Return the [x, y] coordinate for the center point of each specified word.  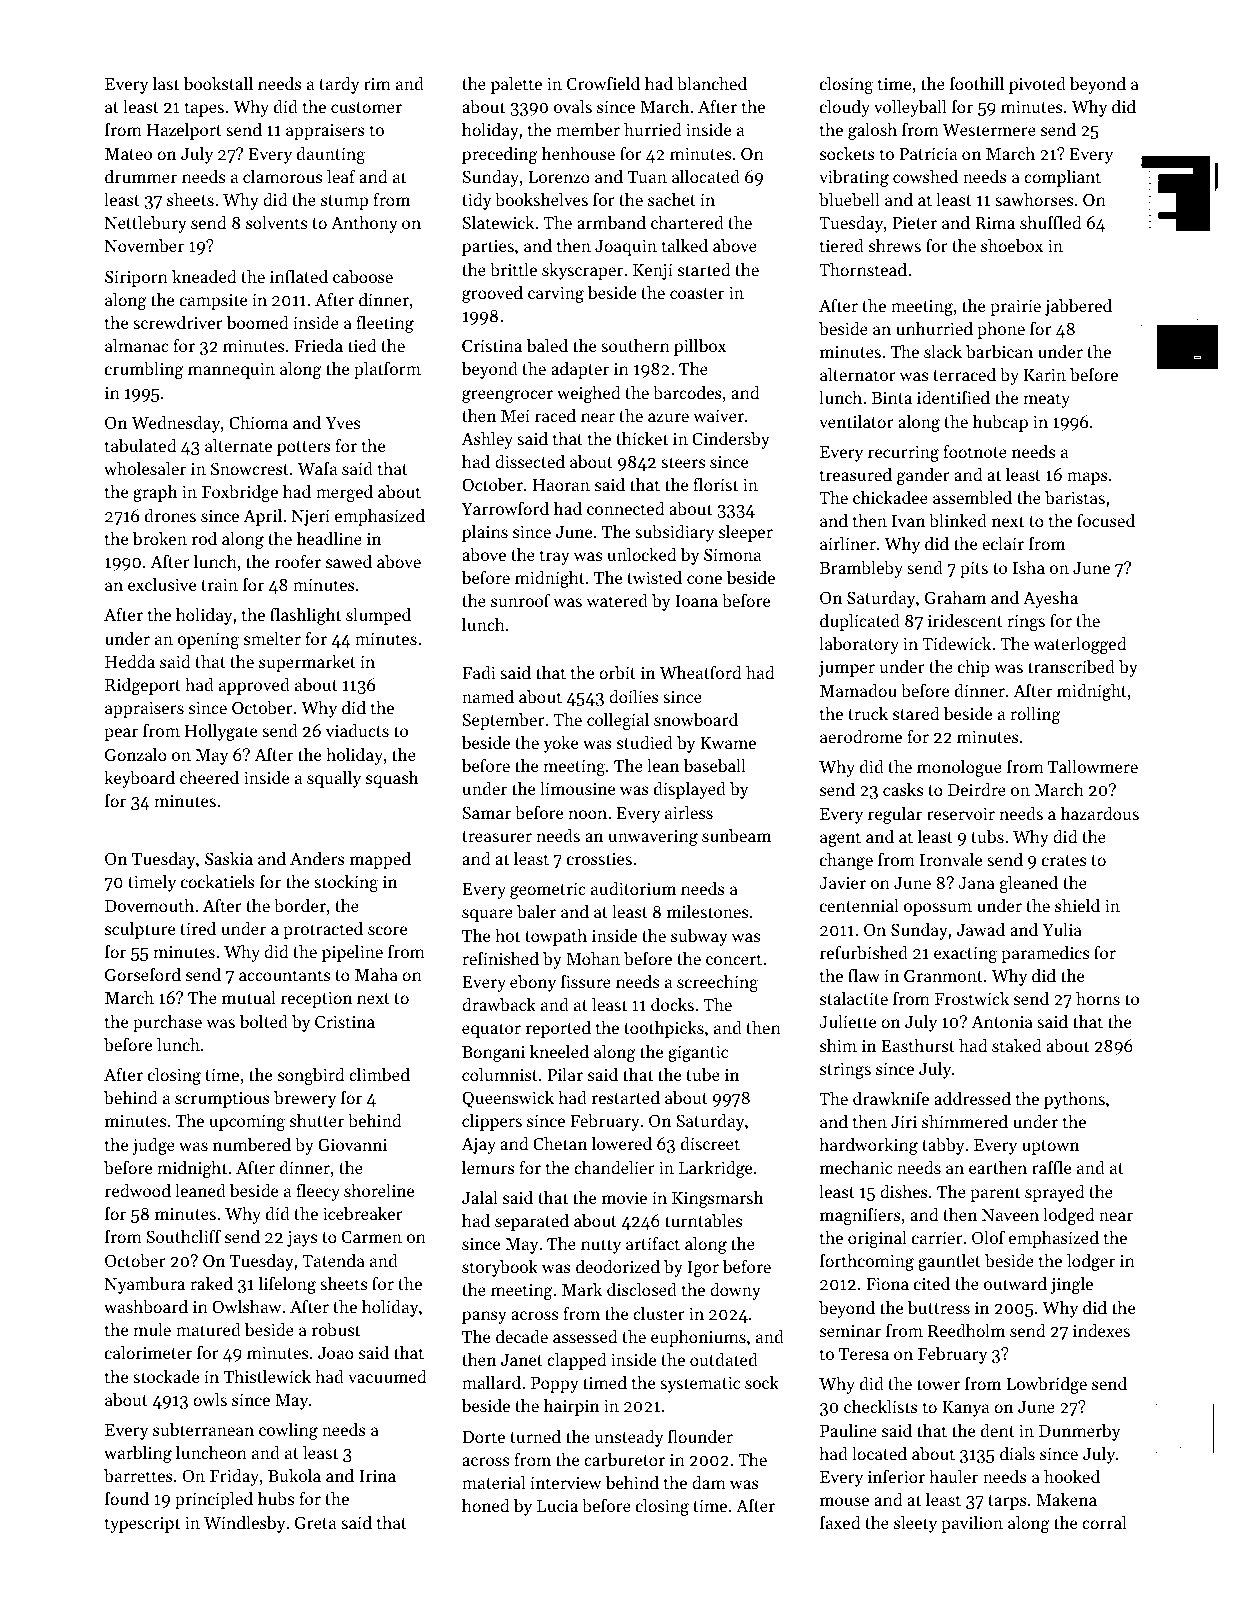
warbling [138, 1454]
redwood [138, 1190]
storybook [500, 1268]
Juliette [847, 1021]
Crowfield [603, 83]
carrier [937, 1238]
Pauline [848, 1430]
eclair [1003, 543]
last [165, 83]
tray [555, 557]
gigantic [698, 1054]
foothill [977, 83]
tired [198, 928]
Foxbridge [240, 493]
